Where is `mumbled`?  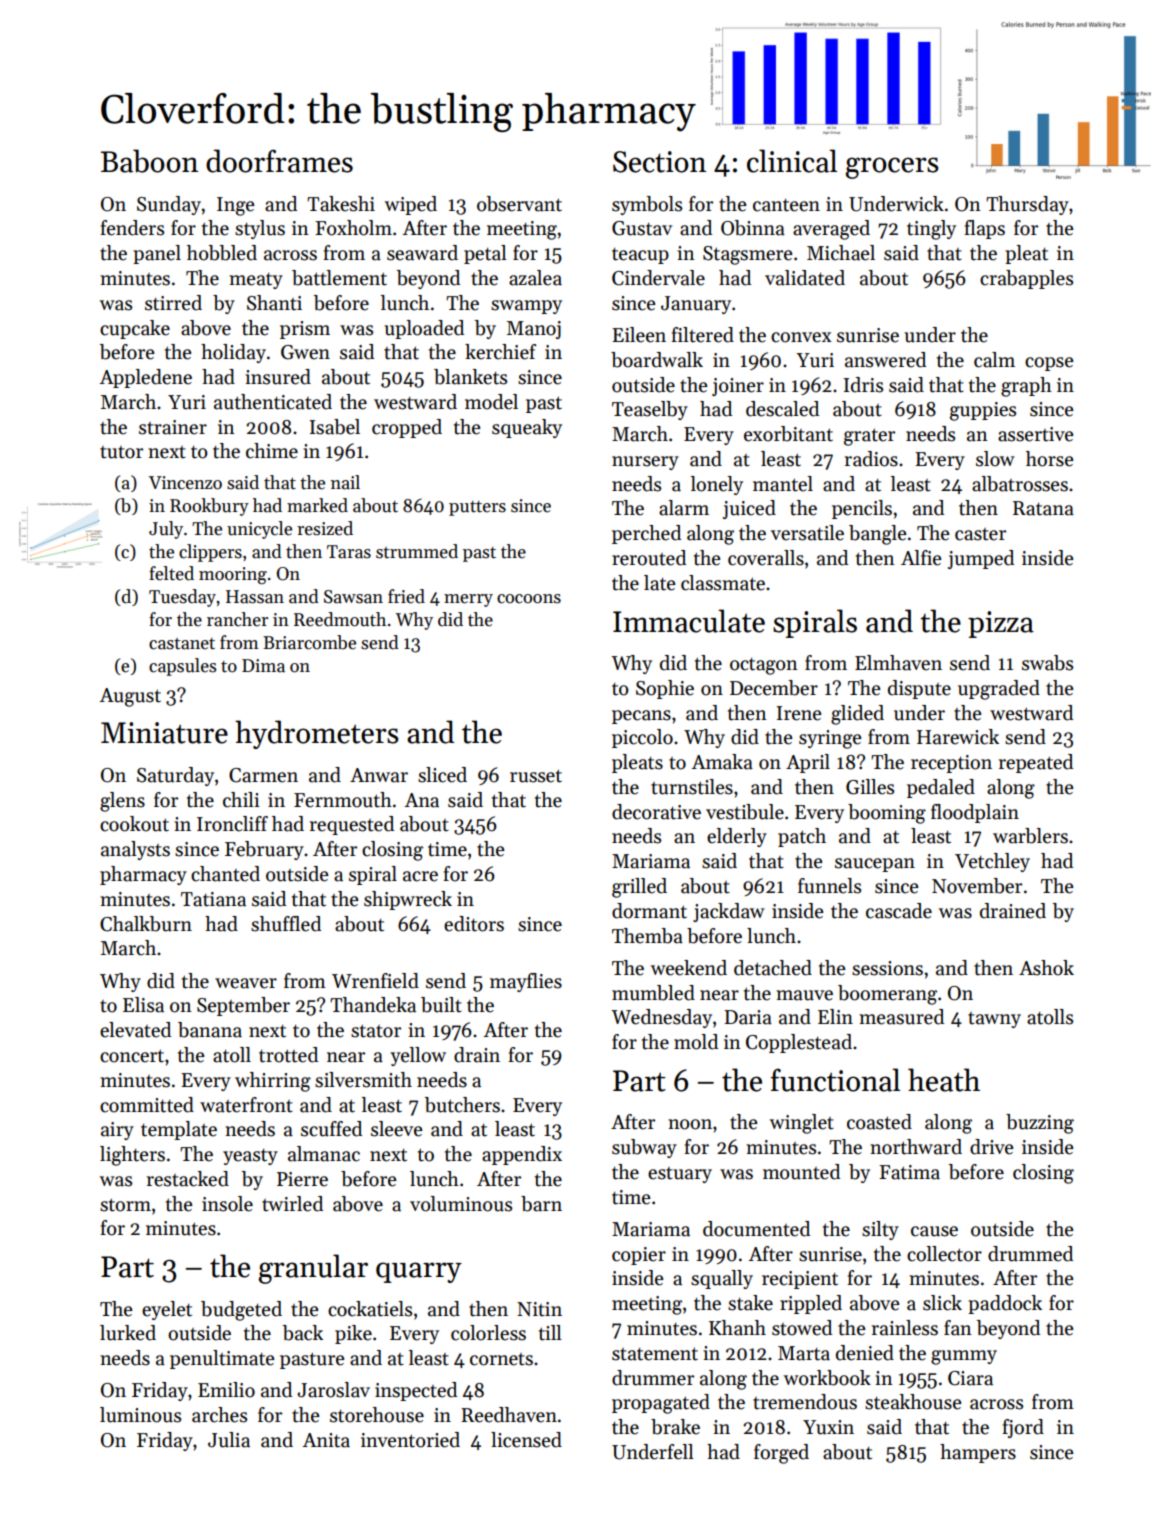 mumbled is located at coordinates (653, 993).
